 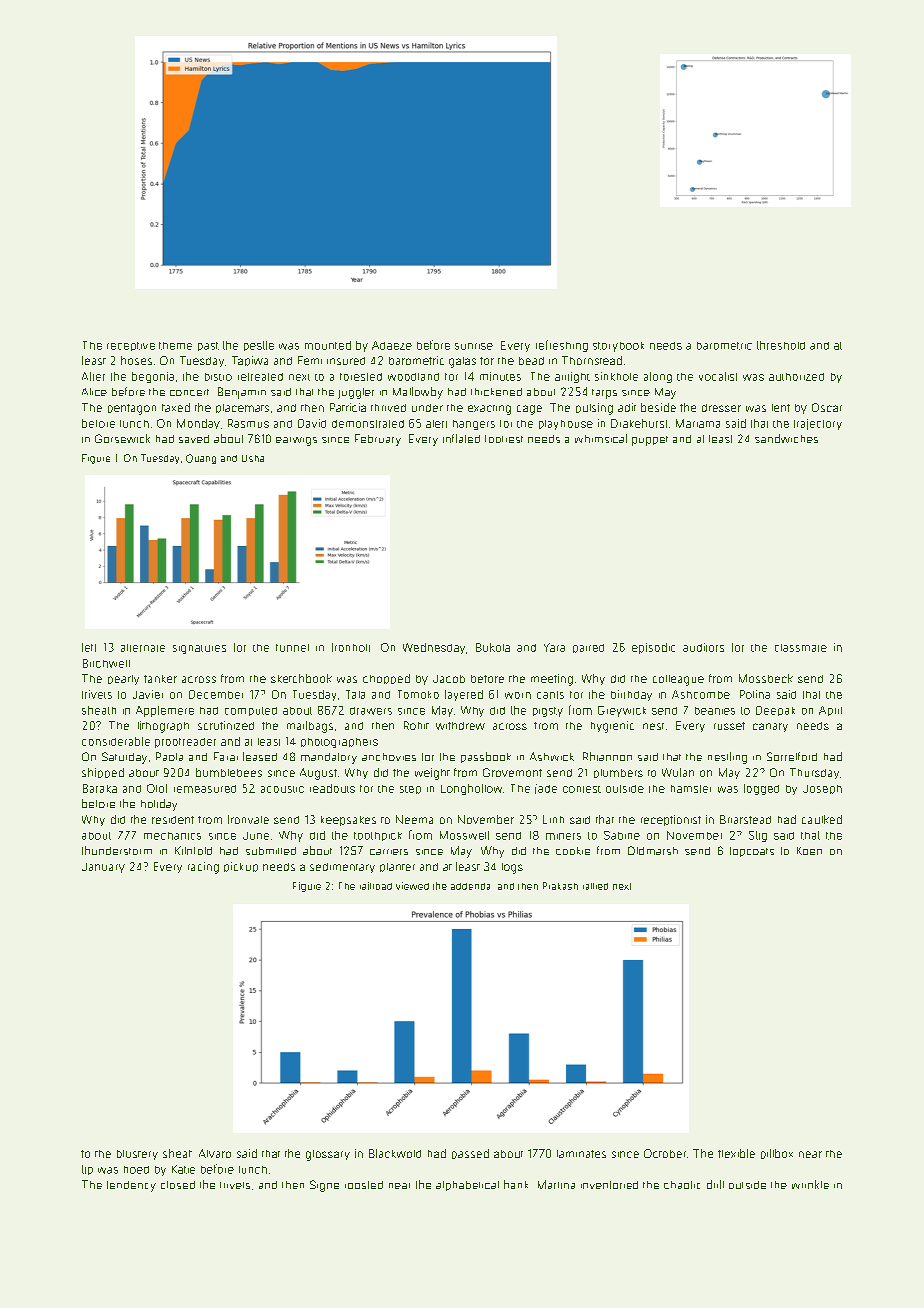 I want to click on passed, so click(x=470, y=1154).
